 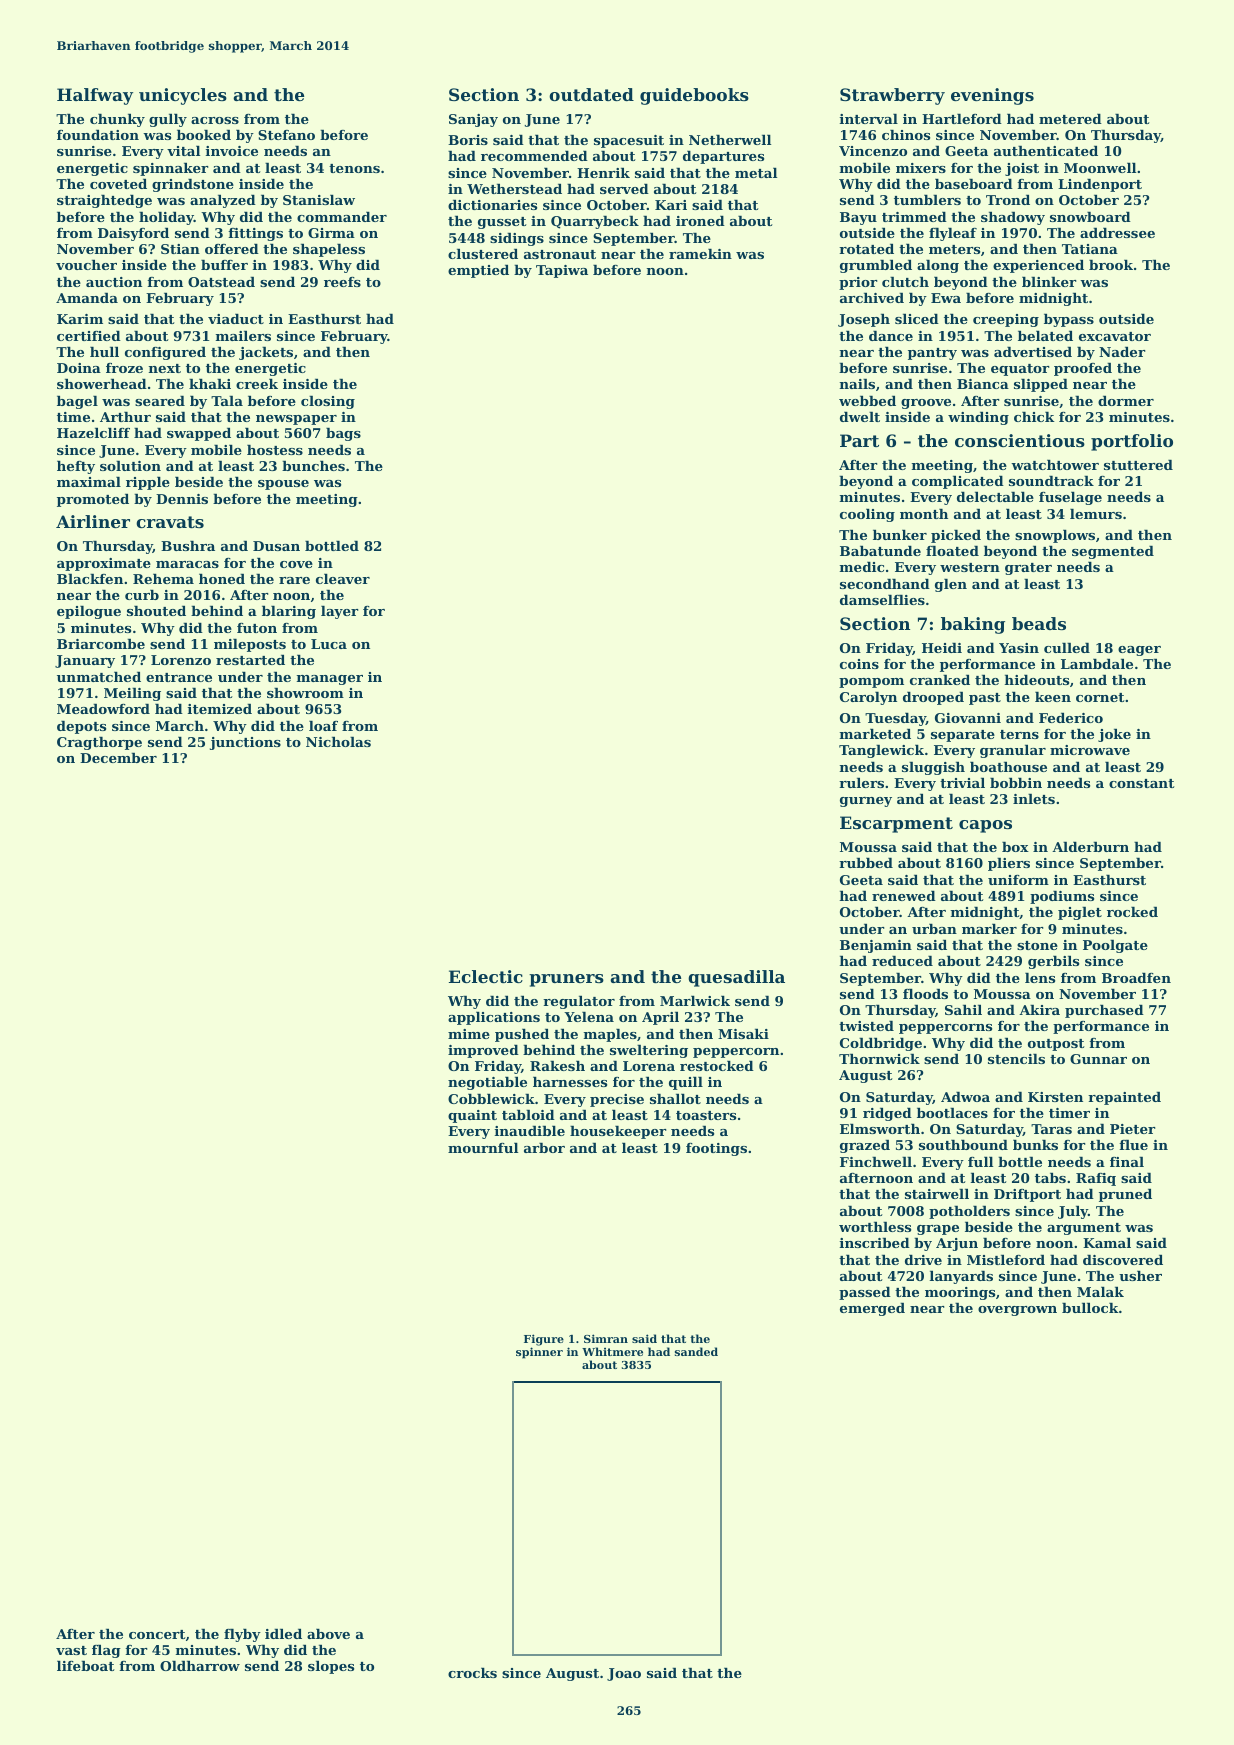 What do you see at coordinates (736, 978) in the screenshot?
I see `quesadilla` at bounding box center [736, 978].
